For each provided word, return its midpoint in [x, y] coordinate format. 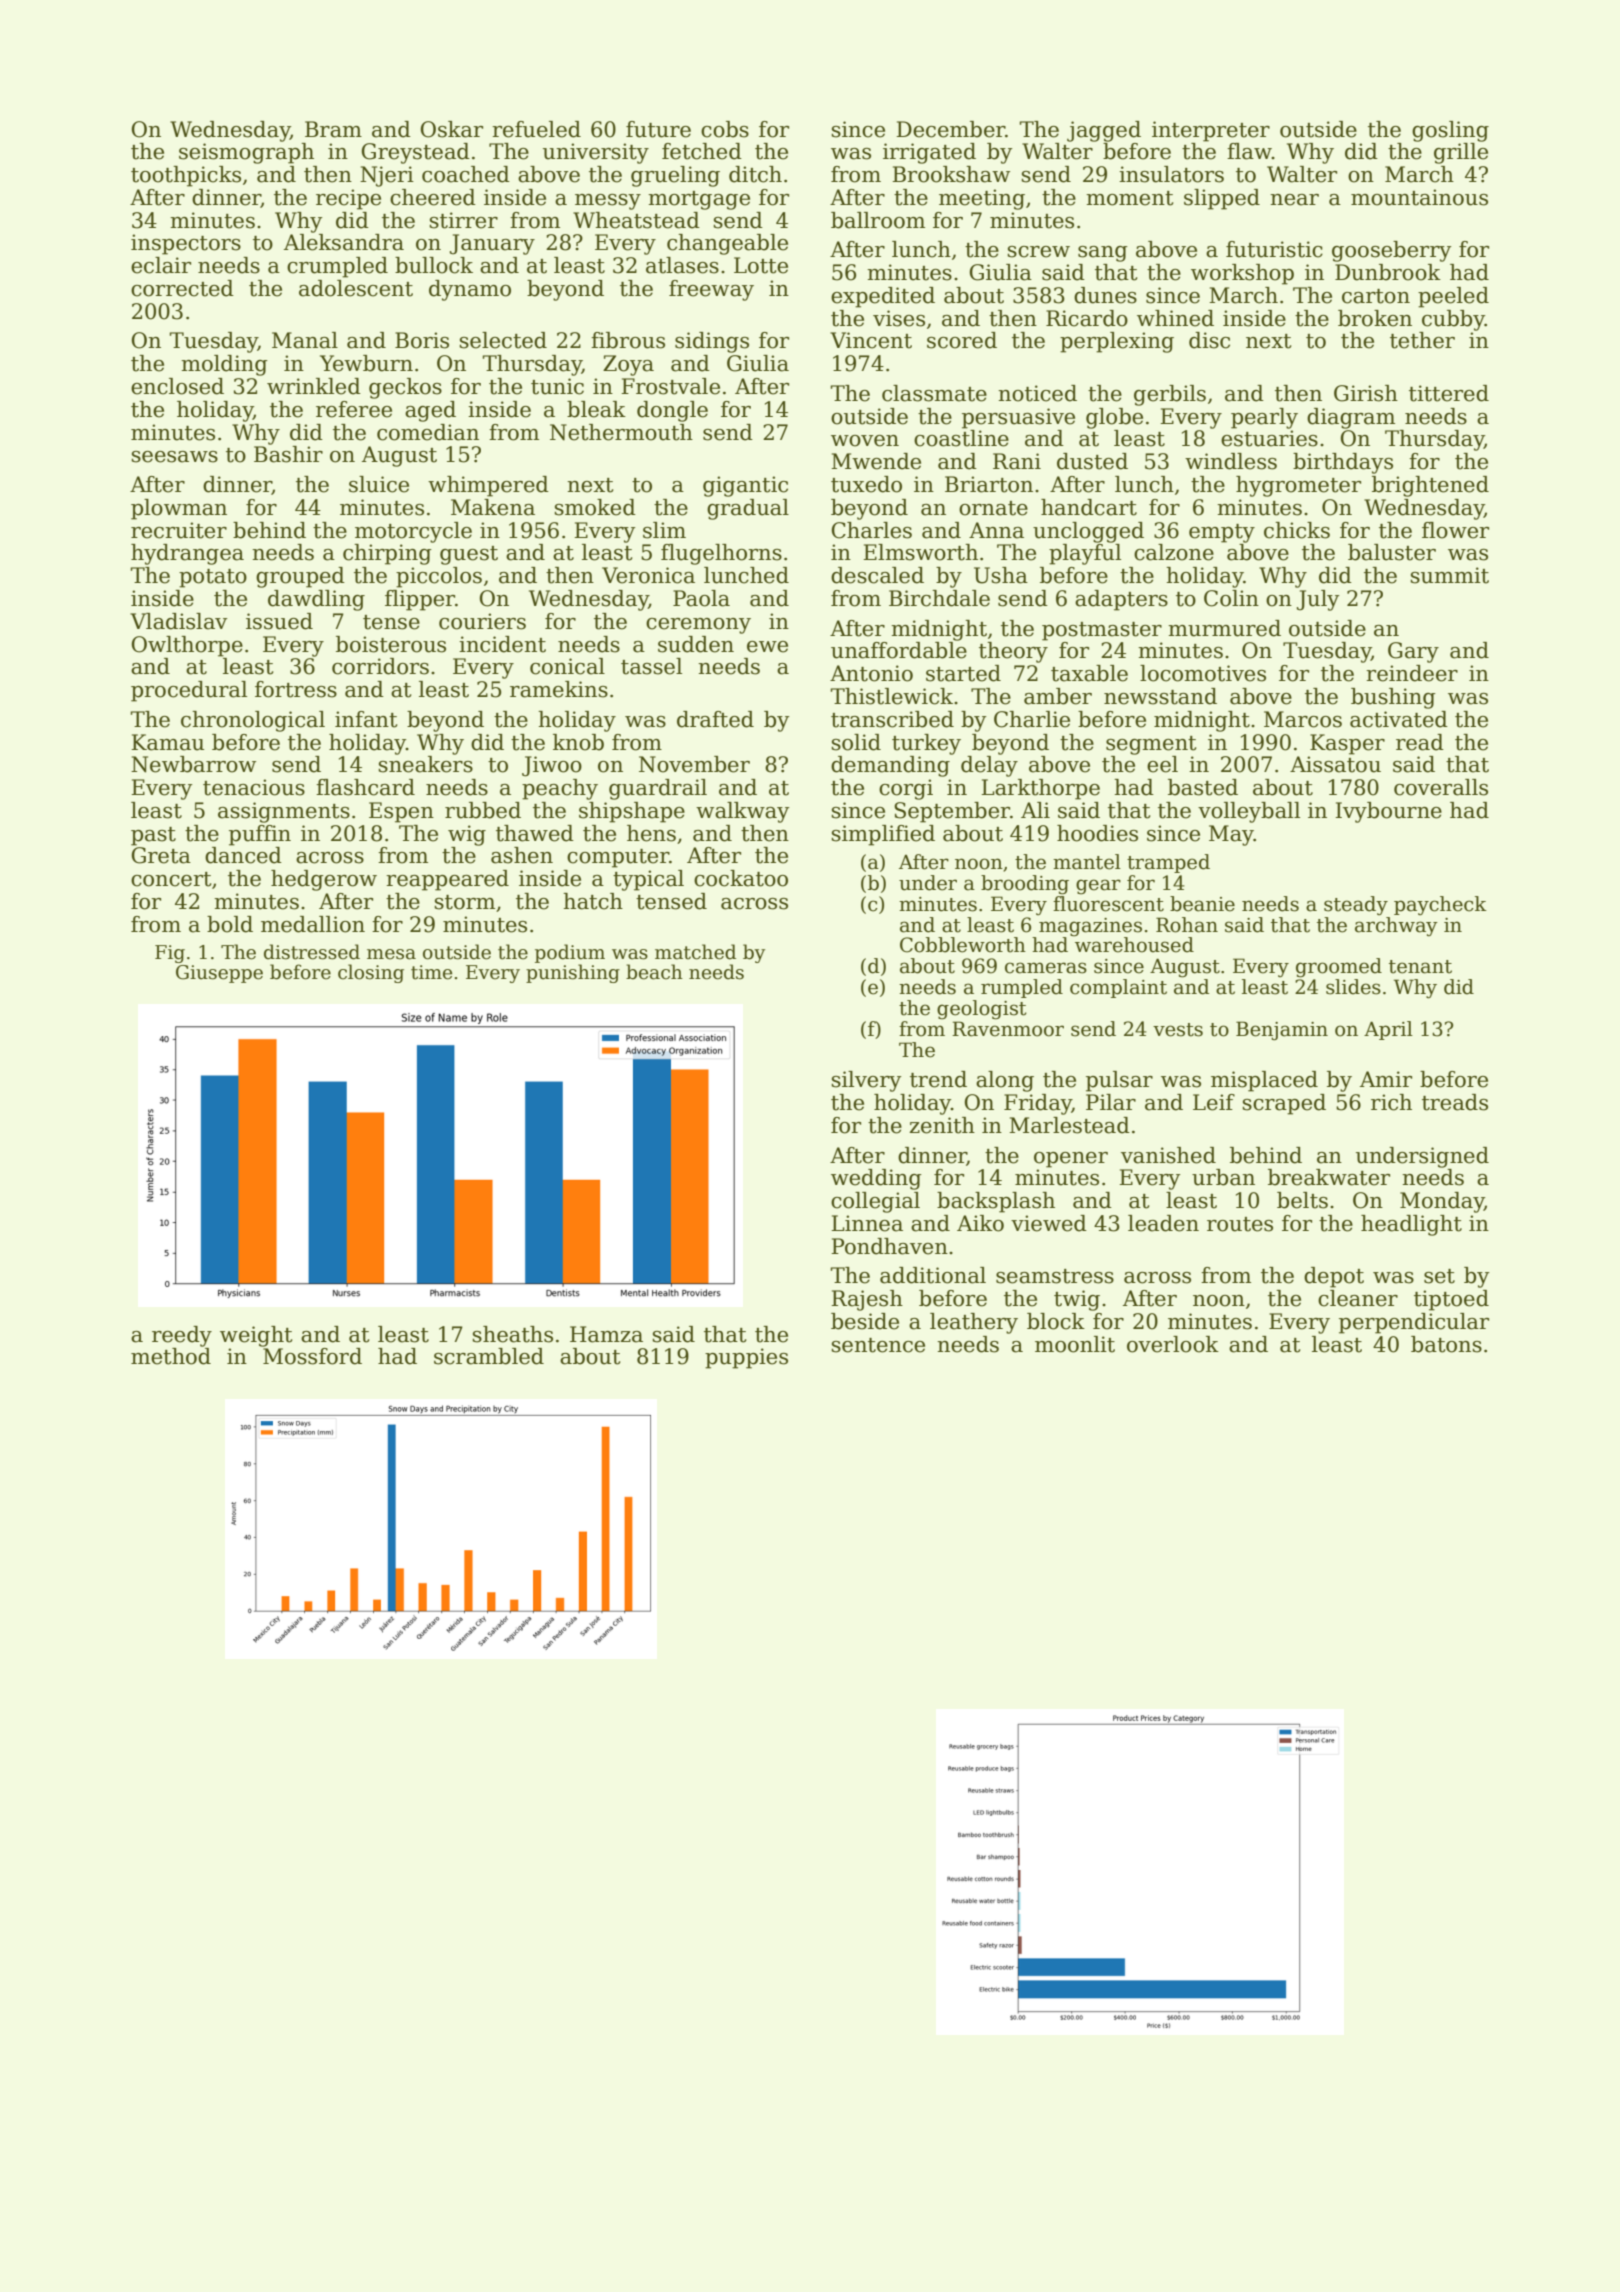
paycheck [1440, 905]
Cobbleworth [963, 945]
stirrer [464, 220]
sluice [379, 484]
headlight [1411, 1225]
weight [256, 1336]
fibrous [628, 340]
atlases [682, 265]
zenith [942, 1125]
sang [1103, 254]
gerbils [1170, 395]
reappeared [447, 880]
